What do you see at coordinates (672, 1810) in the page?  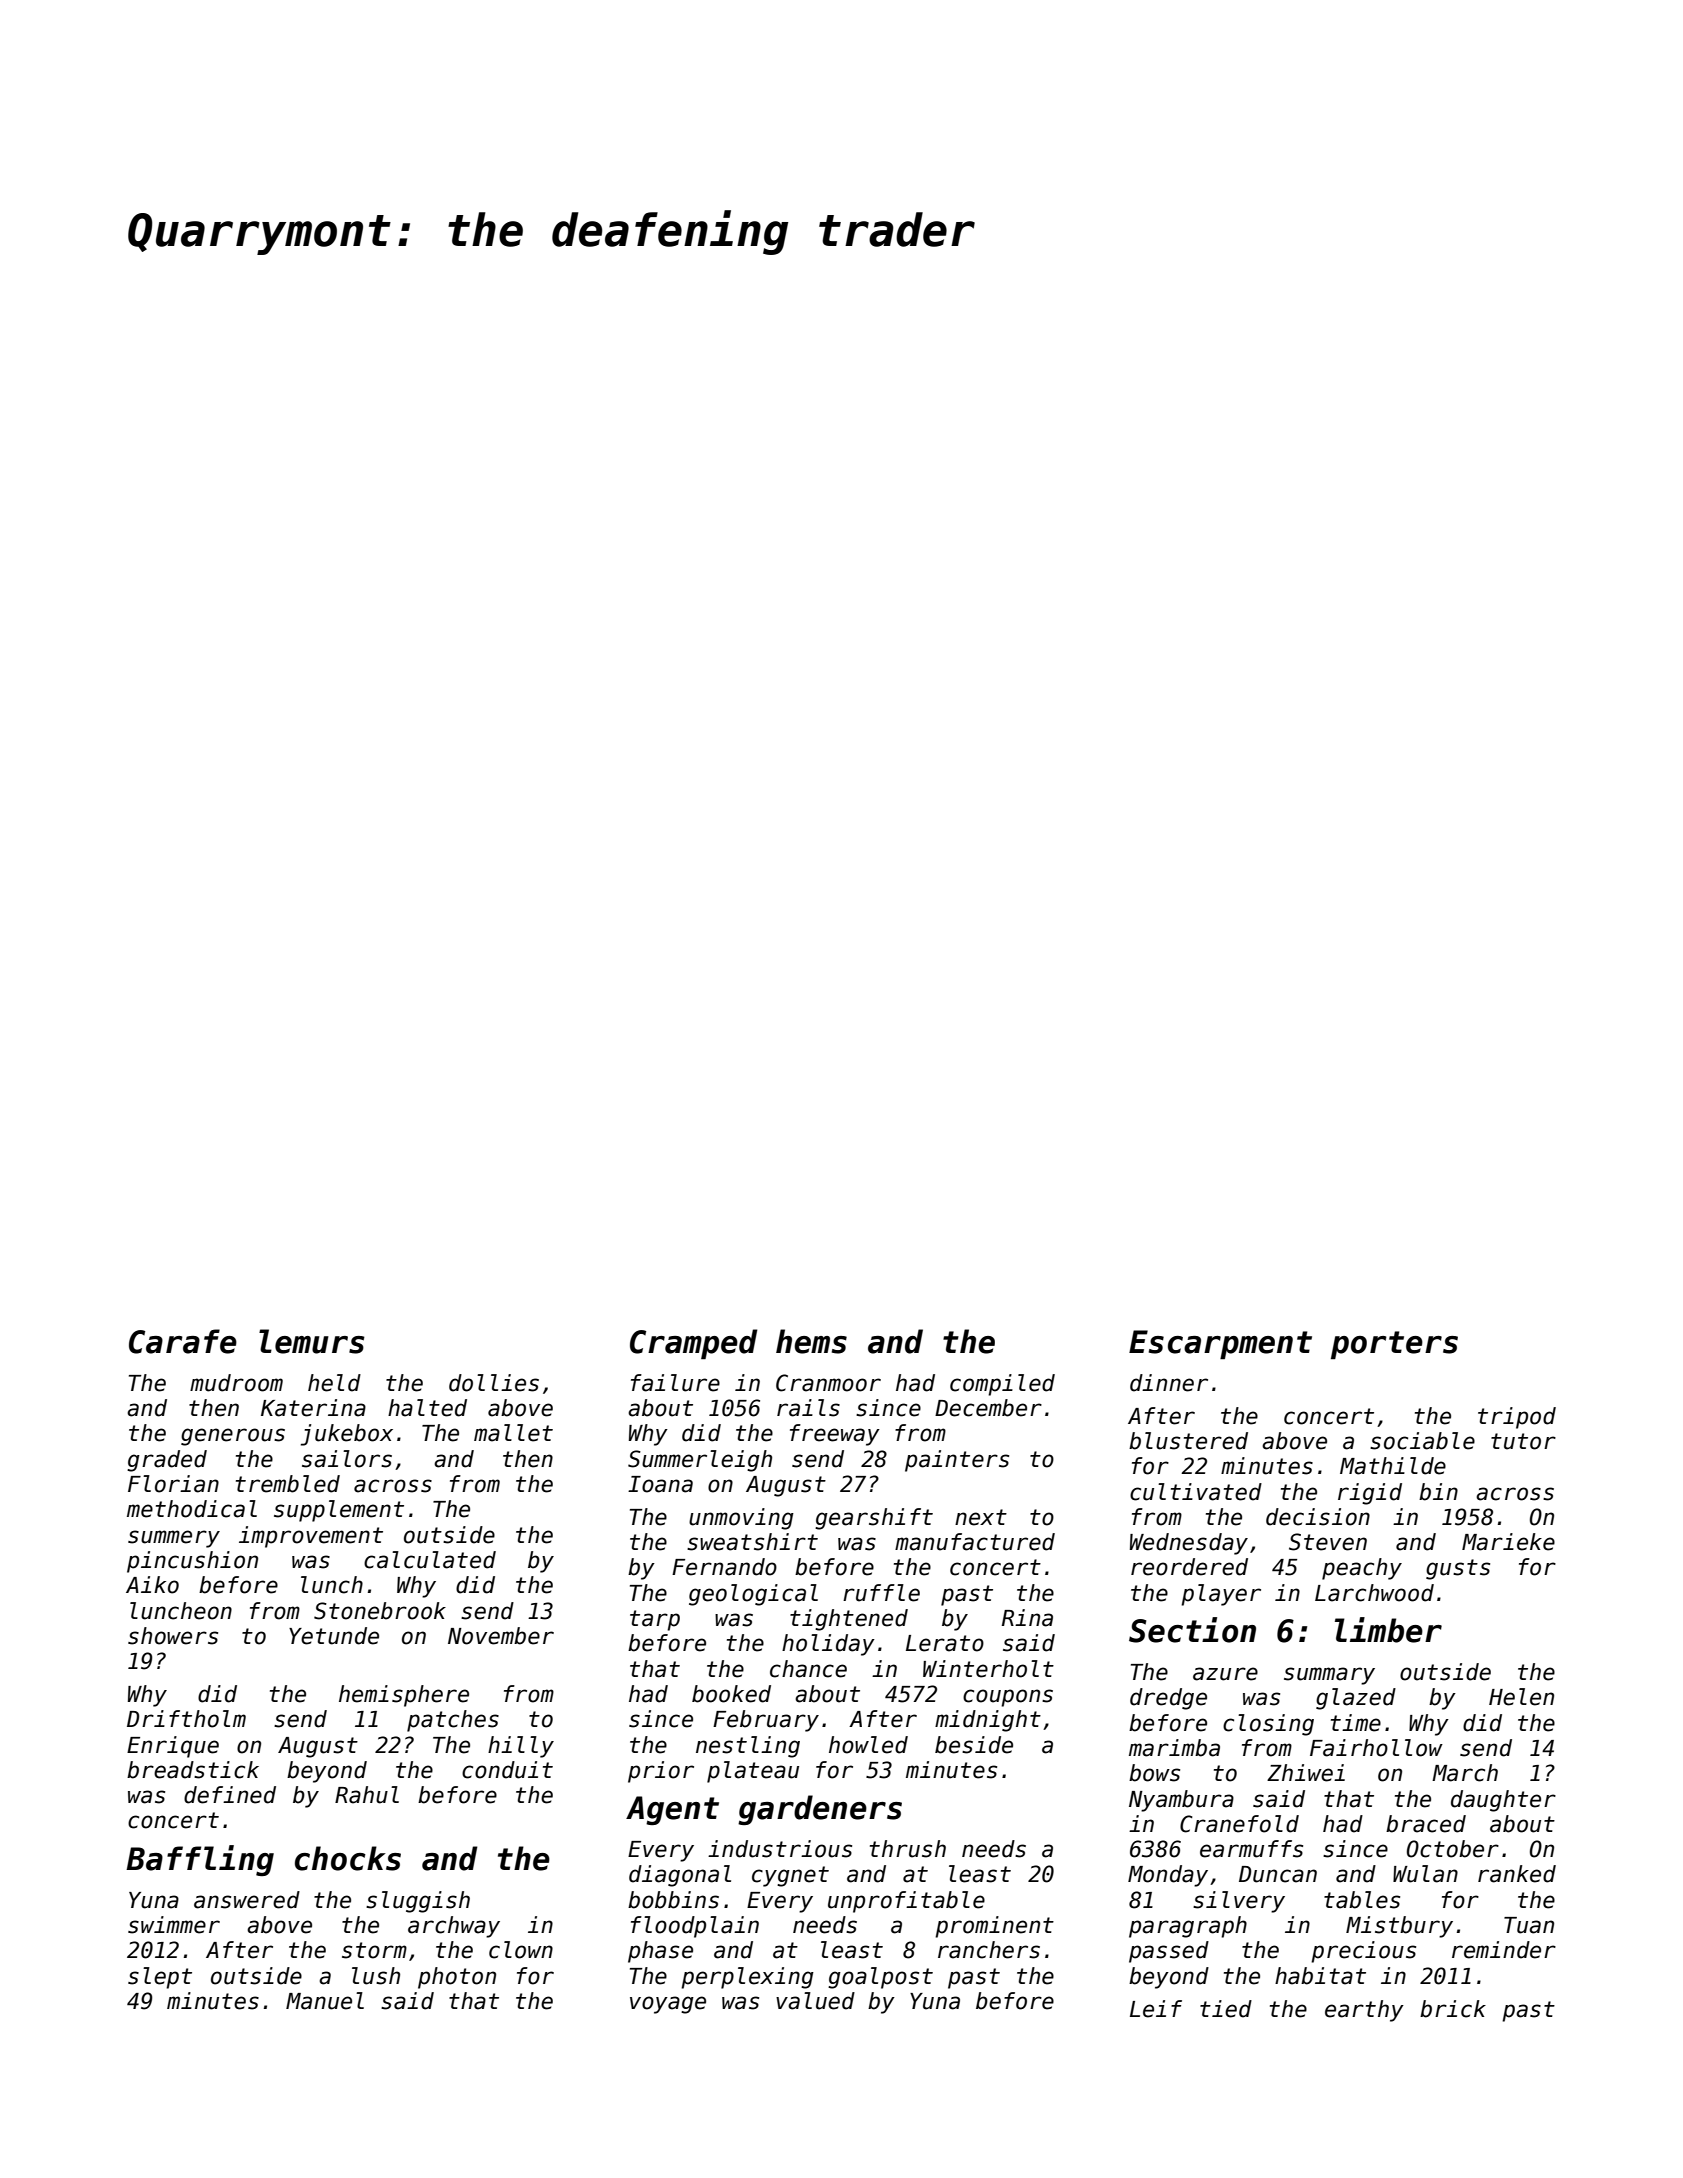 I see `Agent` at bounding box center [672, 1810].
